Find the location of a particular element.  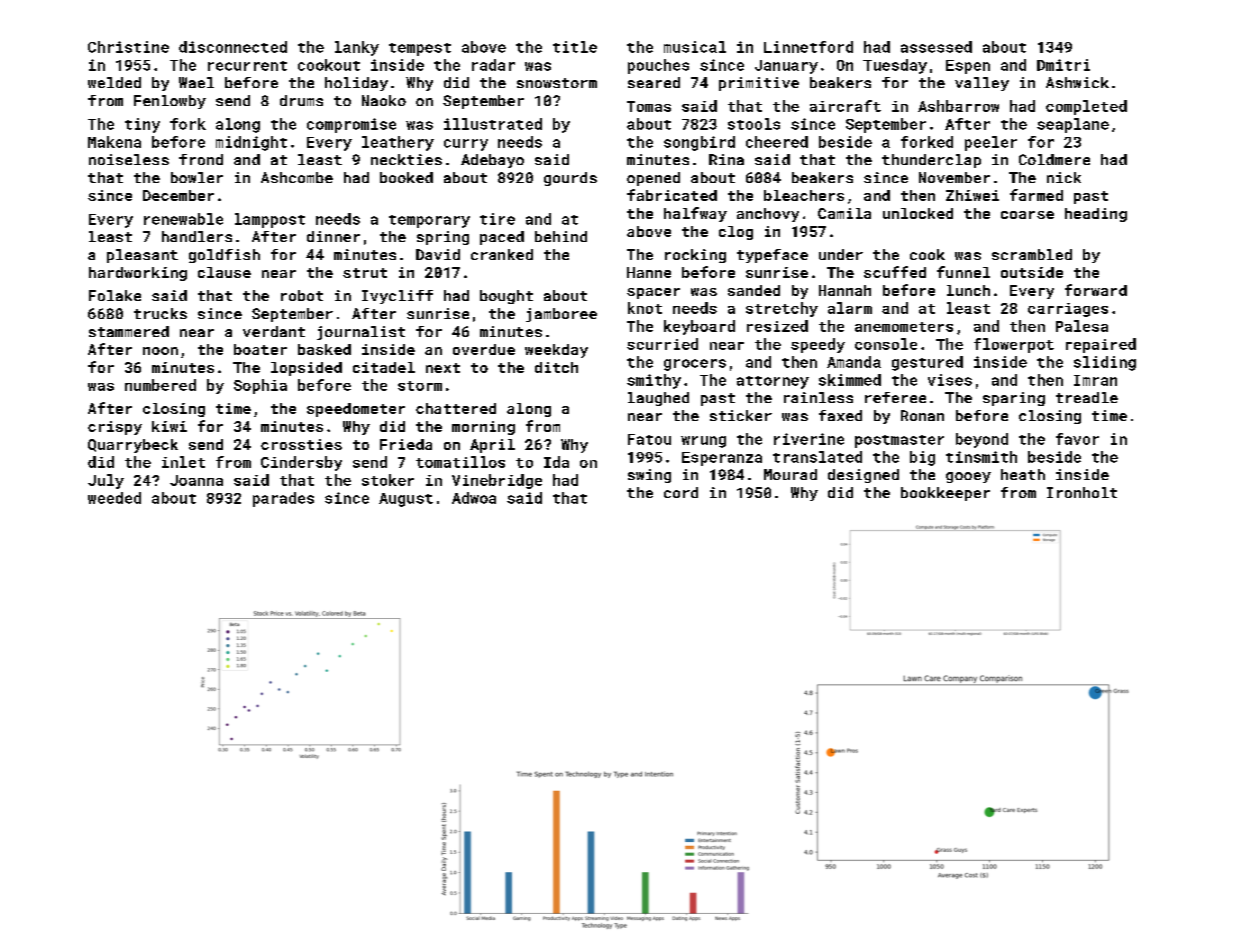

smithy is located at coordinates (654, 381).
